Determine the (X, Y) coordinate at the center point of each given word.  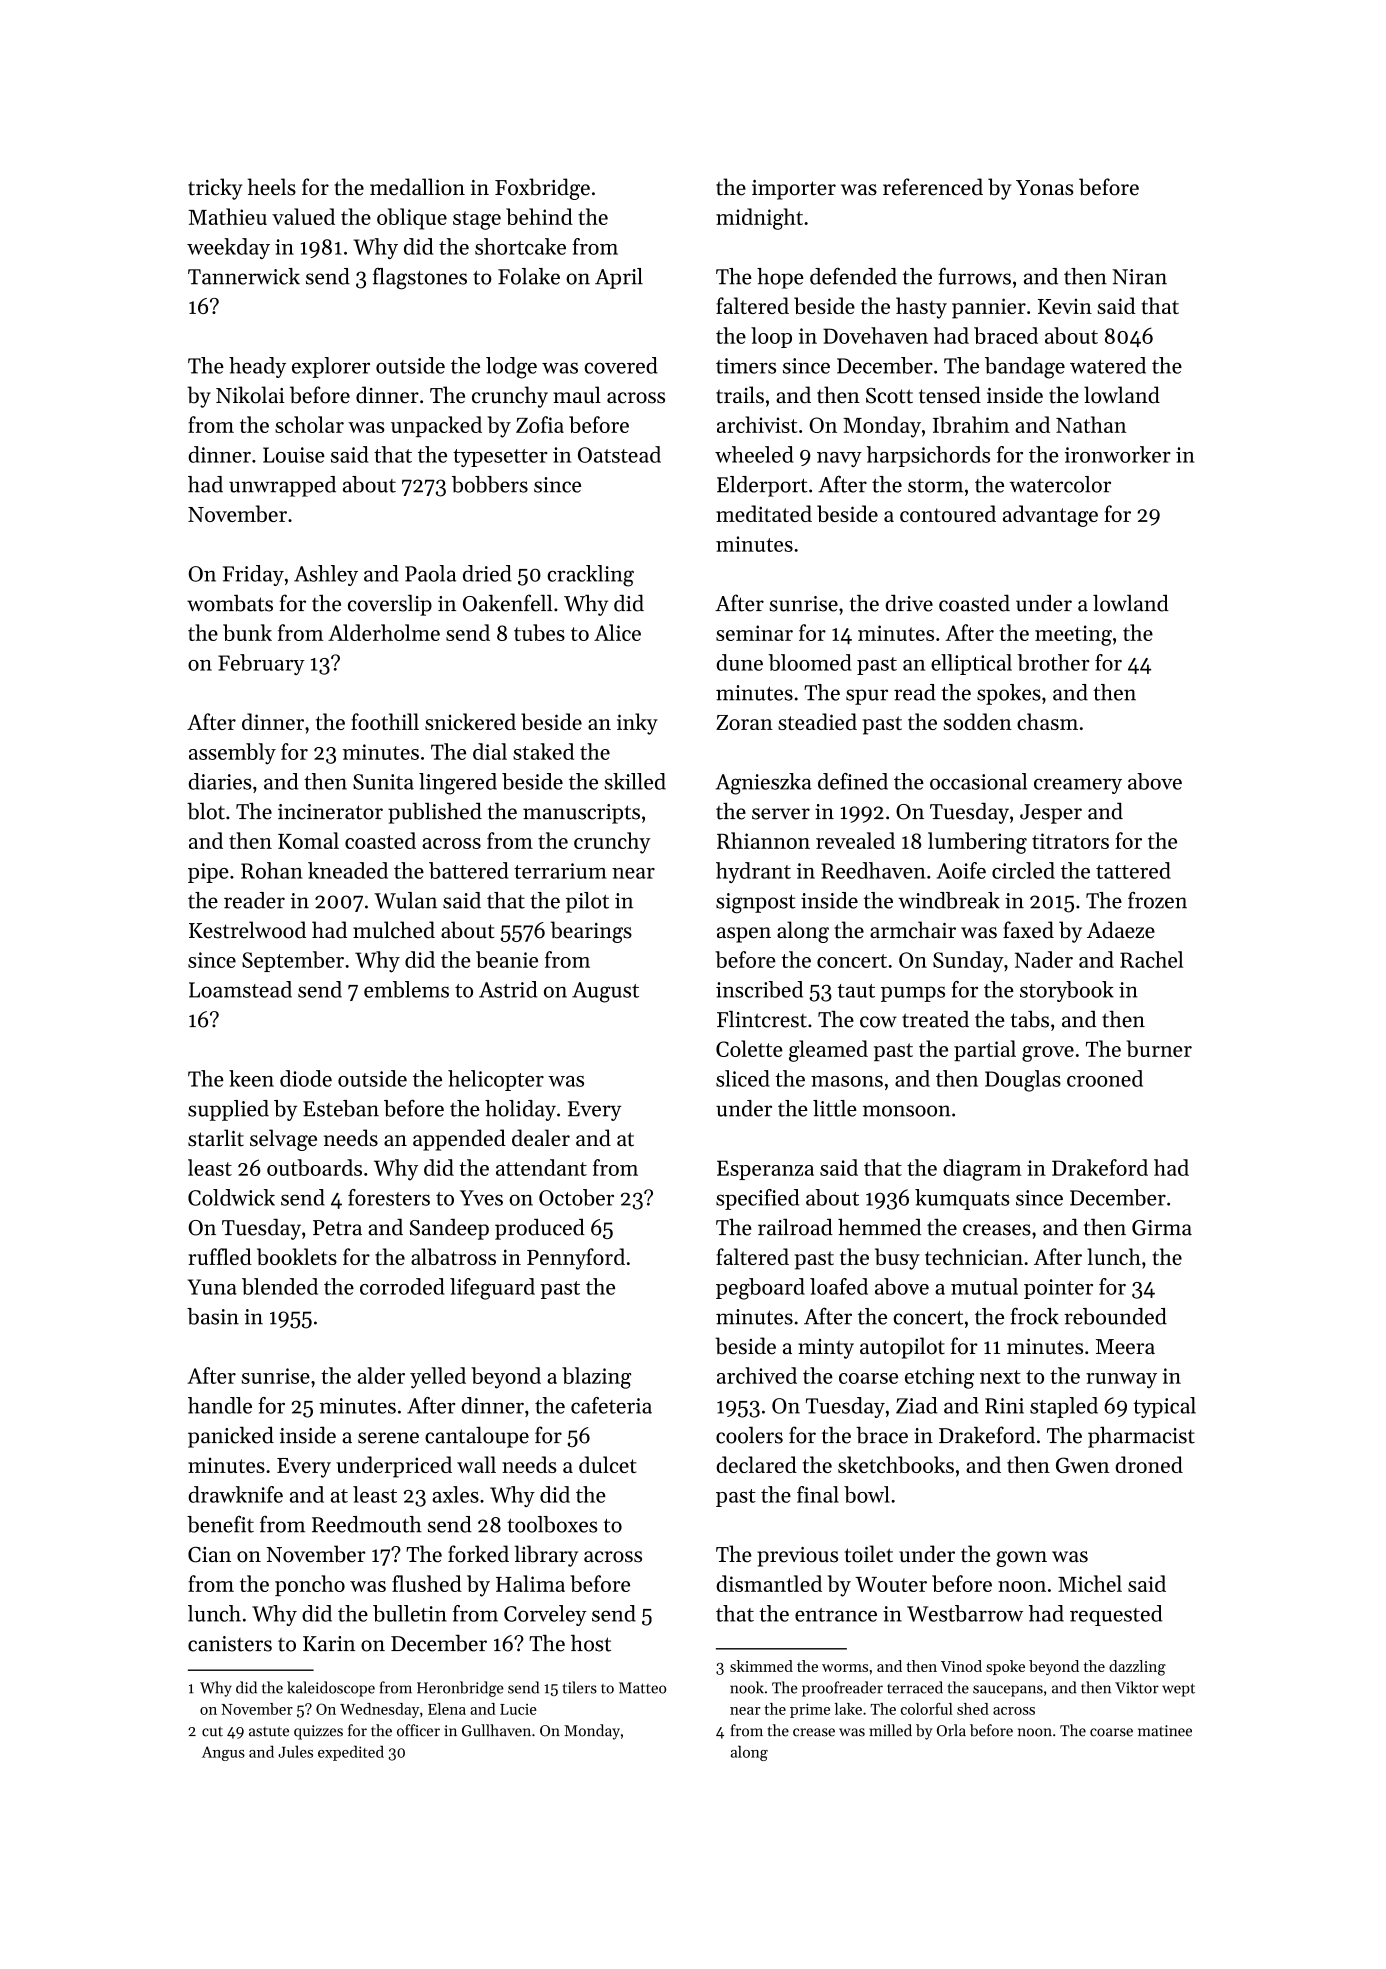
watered (1108, 365)
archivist (757, 424)
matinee (1165, 1731)
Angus (223, 1753)
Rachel (1151, 959)
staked (543, 751)
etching (939, 1378)
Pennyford (576, 1259)
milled (890, 1730)
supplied (228, 1110)
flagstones (420, 279)
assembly (232, 754)
